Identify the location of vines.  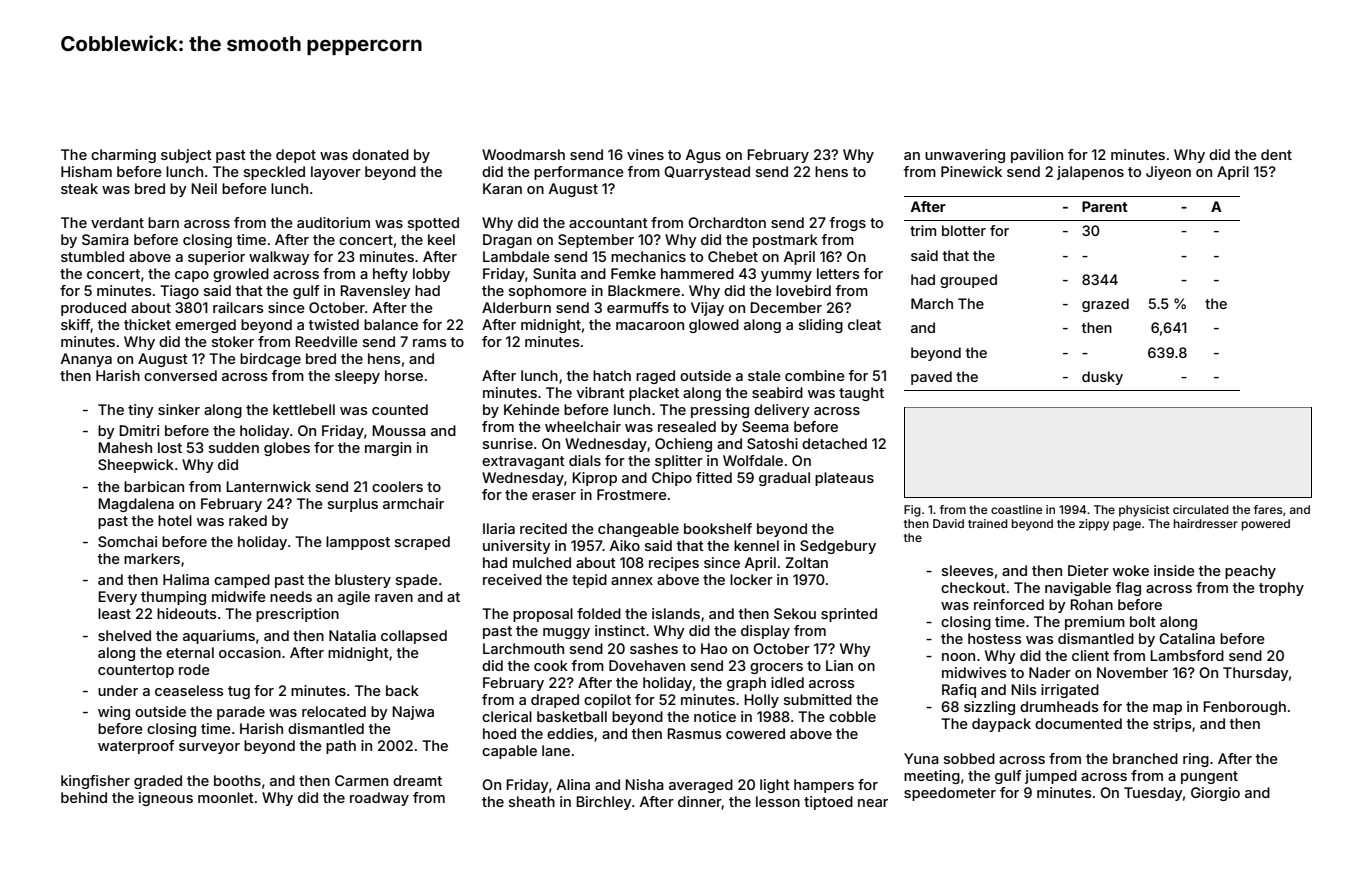
(645, 154).
